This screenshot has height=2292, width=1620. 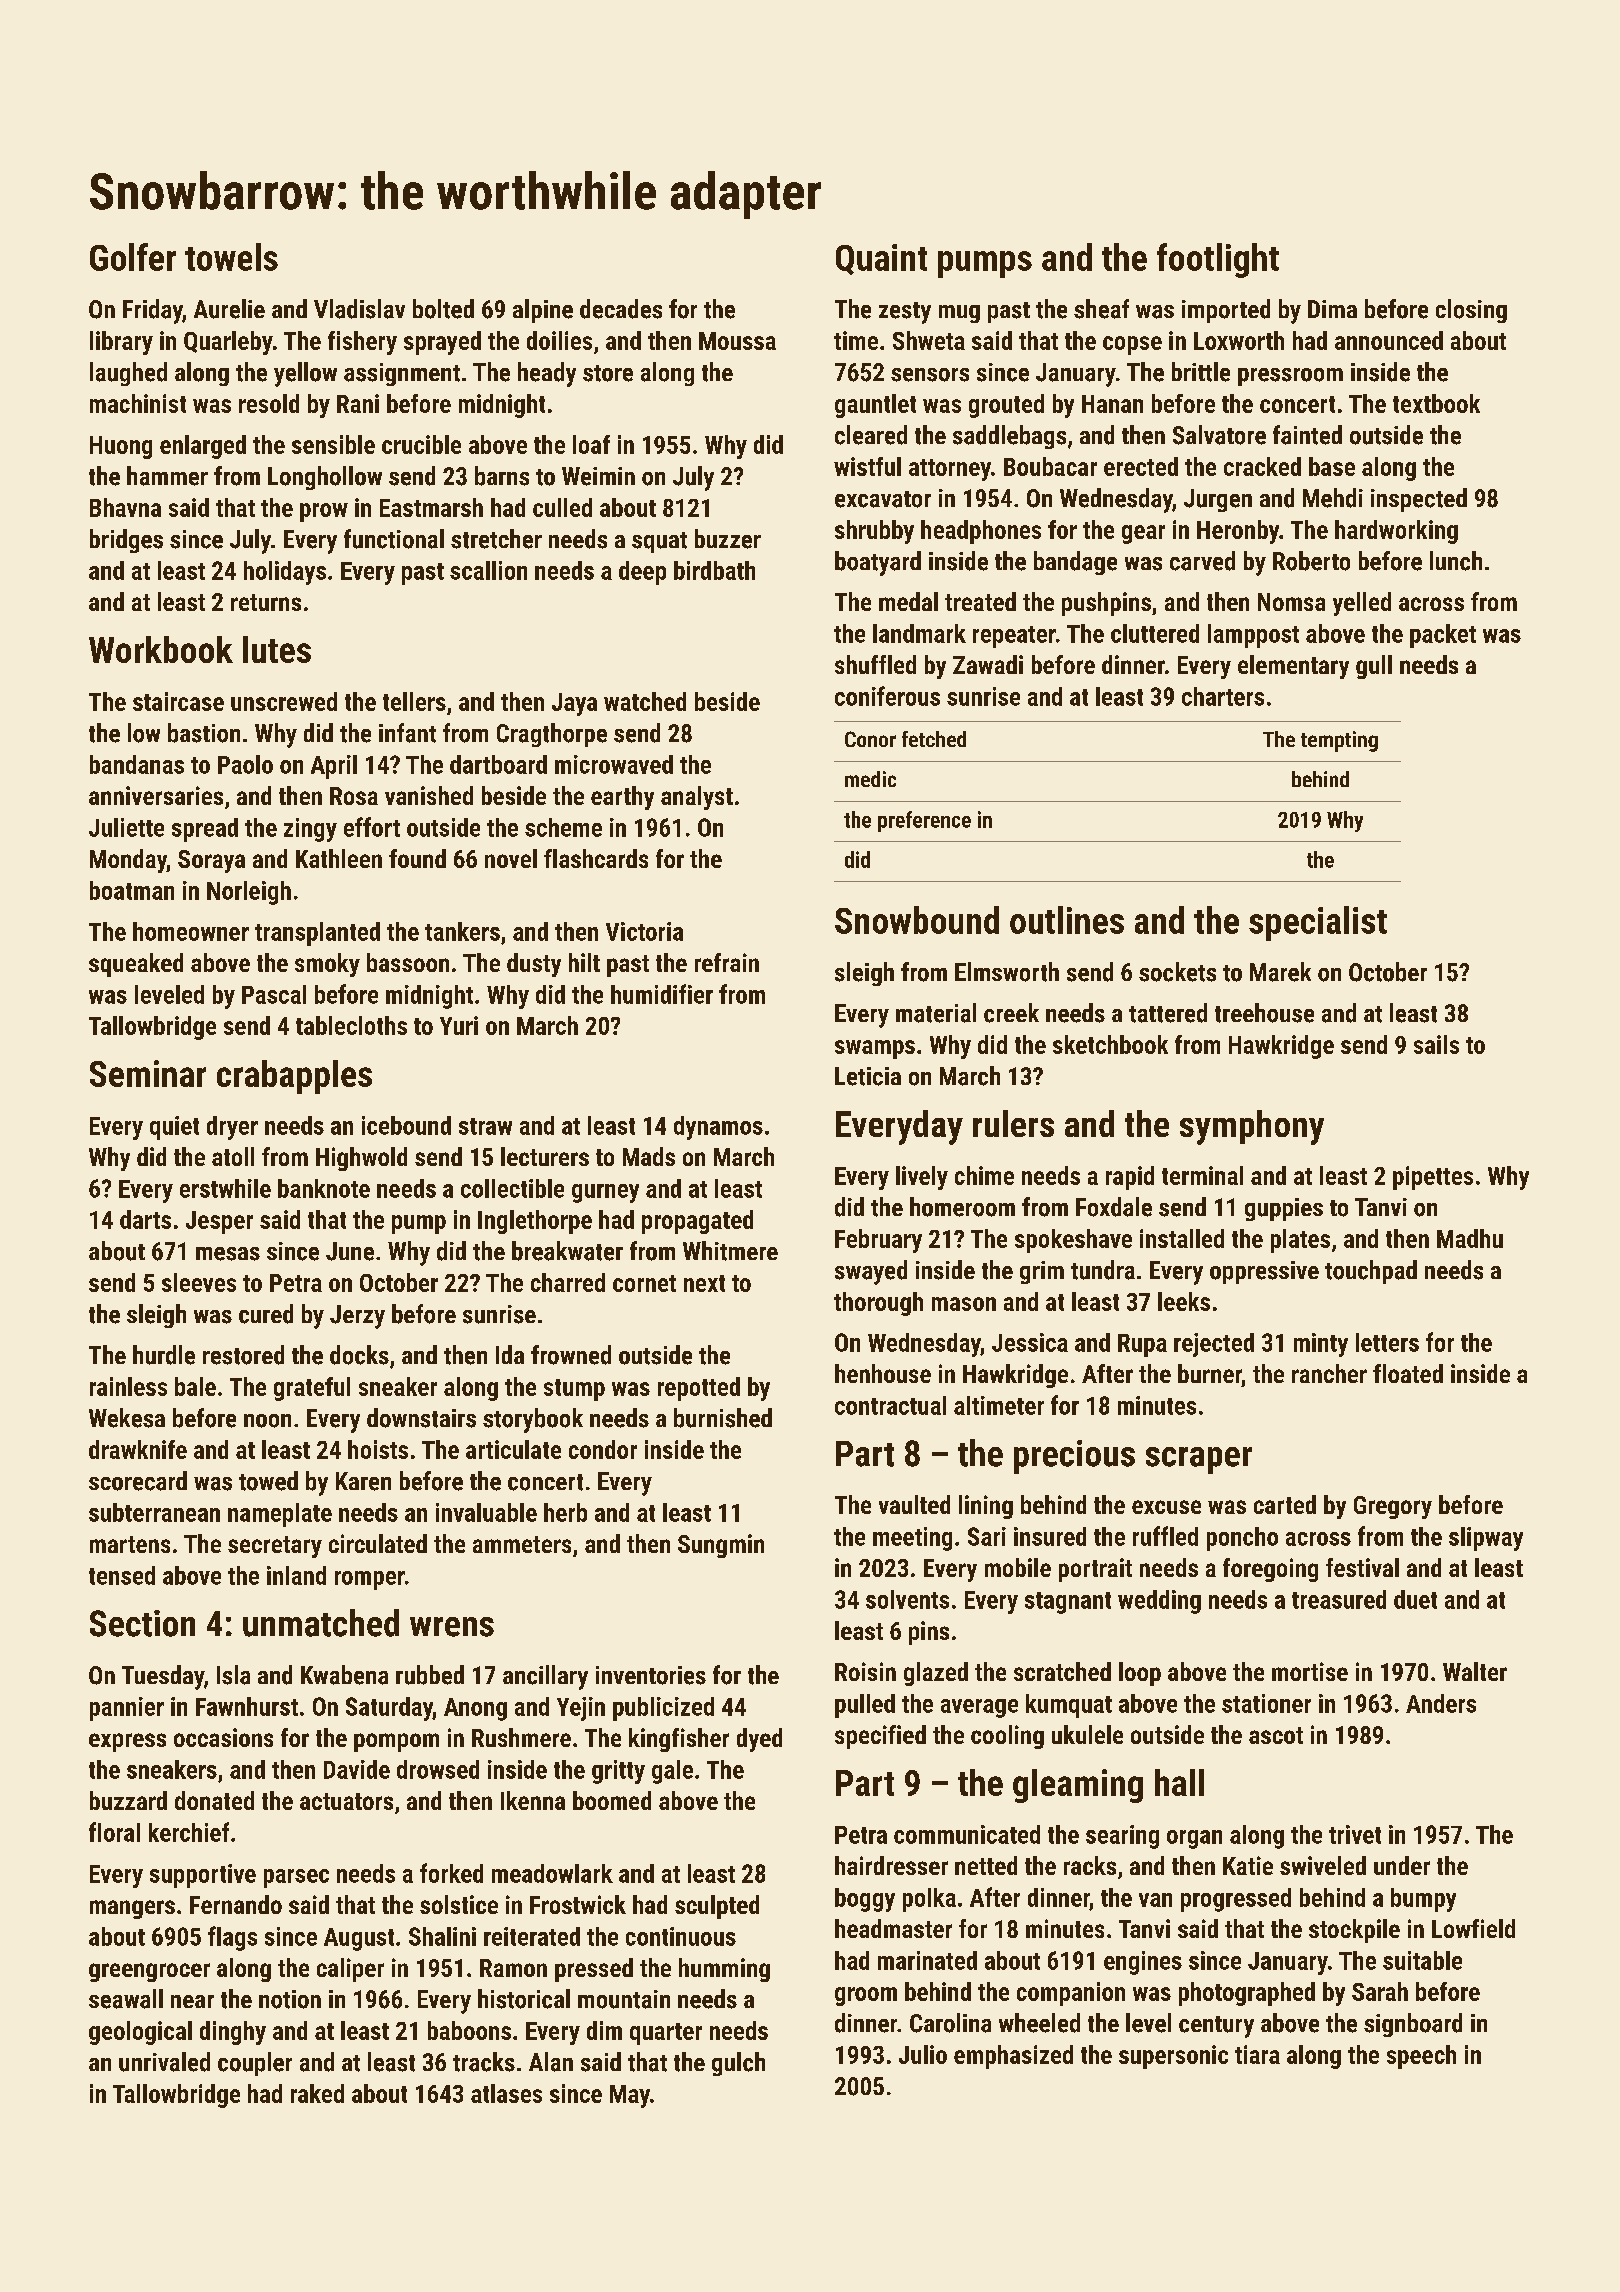 What do you see at coordinates (145, 1219) in the screenshot?
I see `darts` at bounding box center [145, 1219].
